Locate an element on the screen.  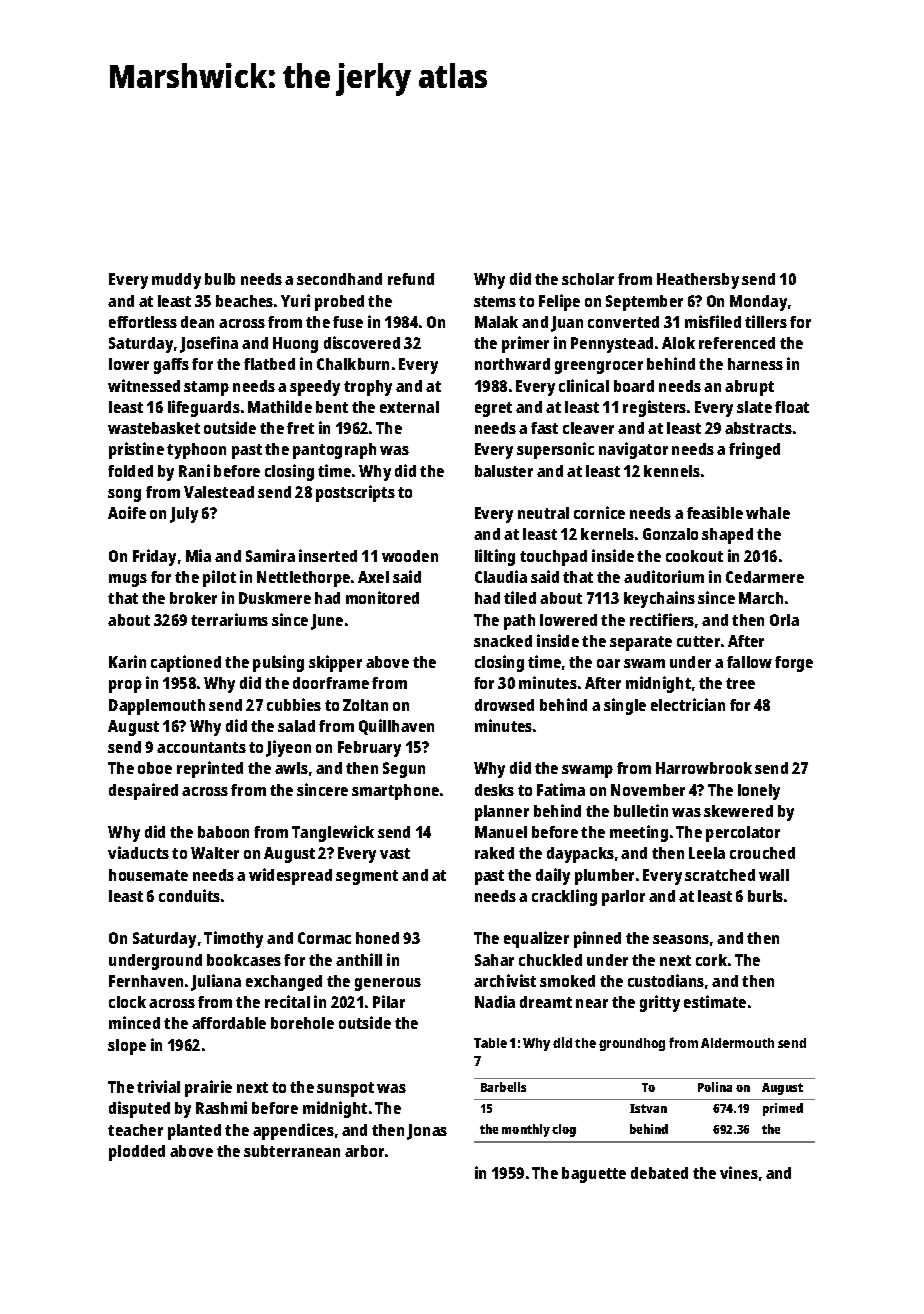
refund is located at coordinates (411, 279).
